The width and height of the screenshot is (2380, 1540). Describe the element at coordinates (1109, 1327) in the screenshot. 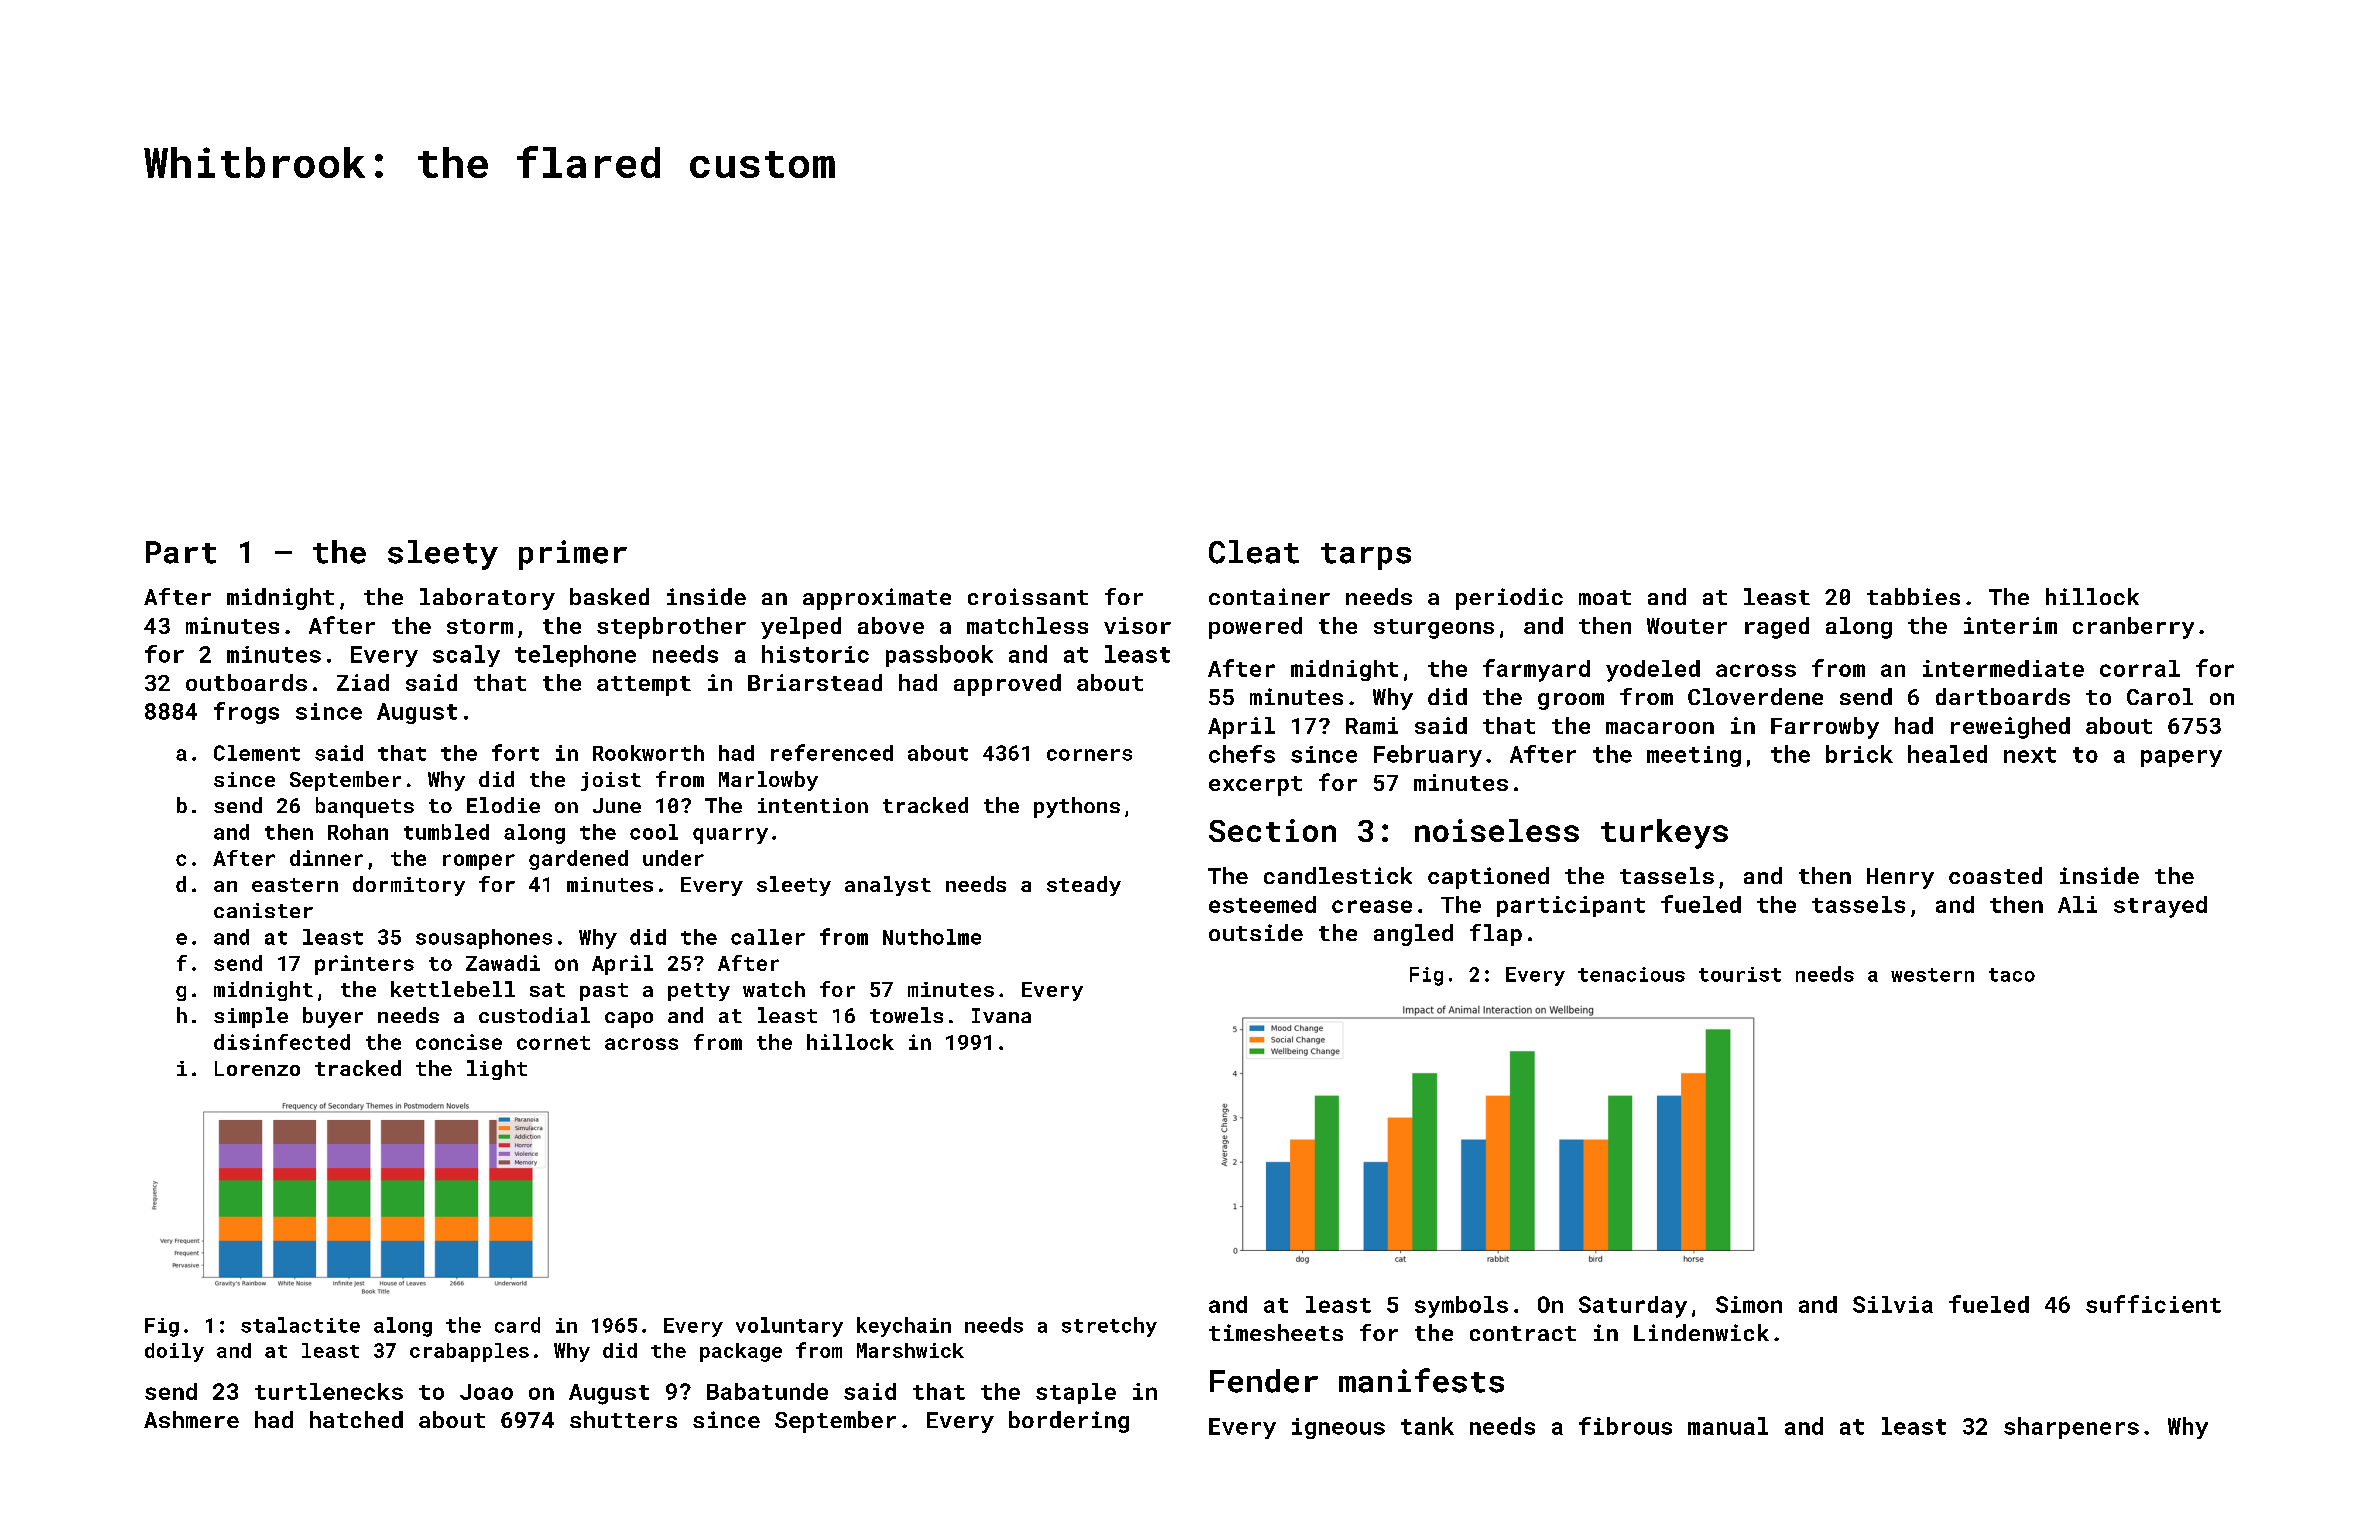

I see `stretchy` at that location.
